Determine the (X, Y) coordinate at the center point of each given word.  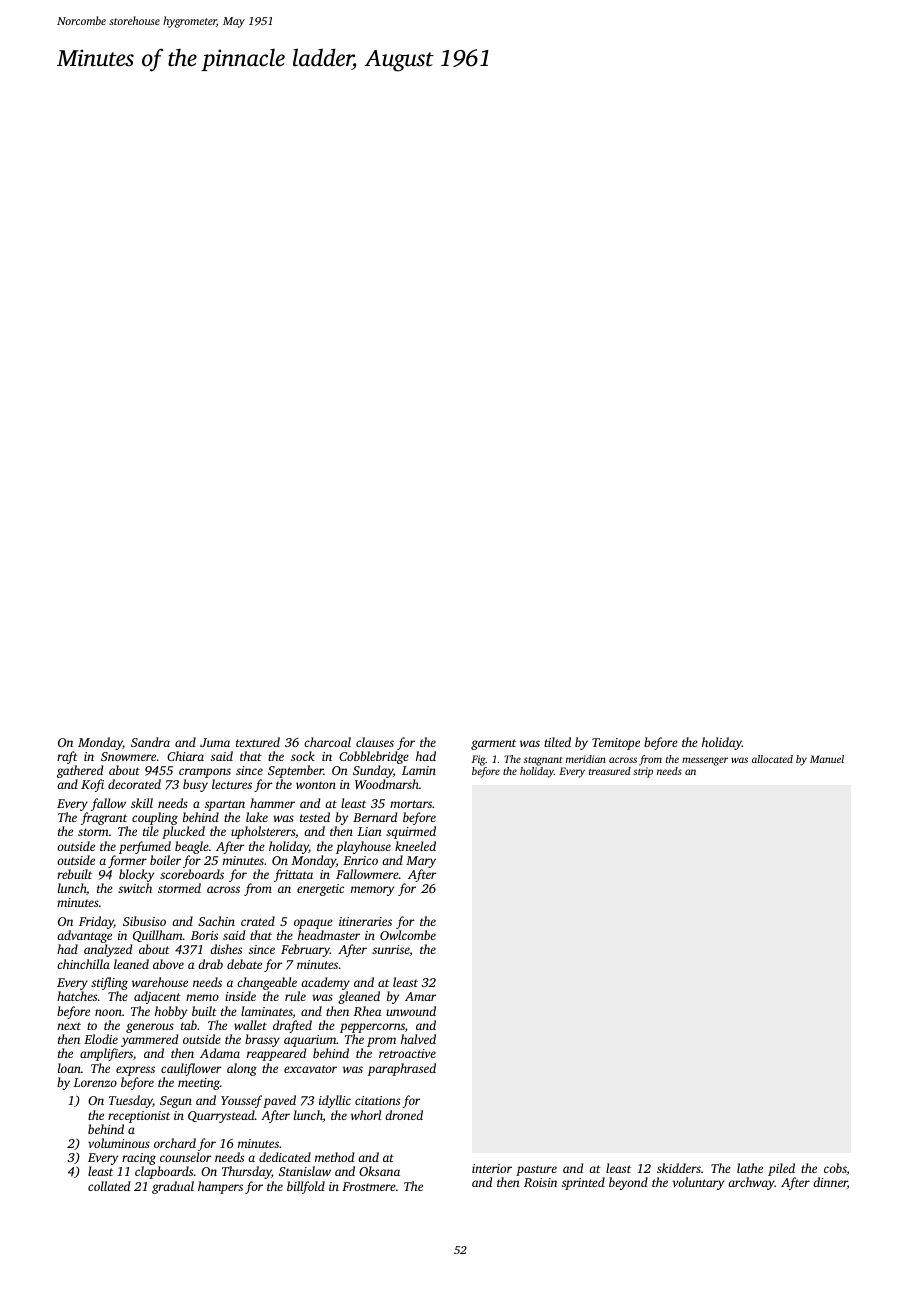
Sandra (150, 742)
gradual (173, 1187)
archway (751, 1183)
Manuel (827, 759)
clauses (375, 742)
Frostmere (369, 1186)
